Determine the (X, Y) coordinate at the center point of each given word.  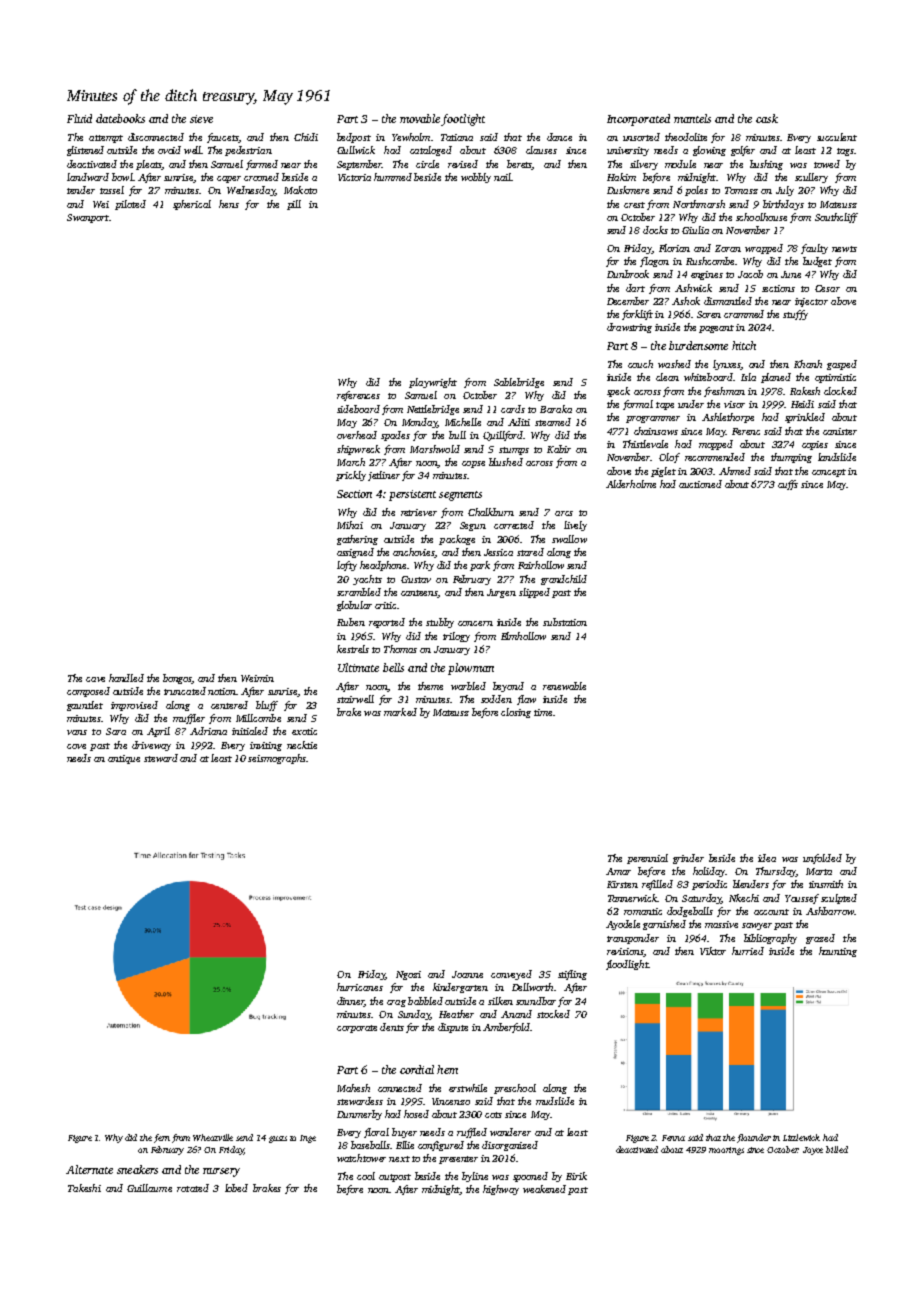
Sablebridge (519, 383)
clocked (840, 391)
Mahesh (353, 1088)
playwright (433, 383)
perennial (647, 859)
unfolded (822, 859)
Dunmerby (359, 1115)
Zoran (728, 248)
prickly (351, 476)
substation (565, 622)
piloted (130, 205)
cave (95, 679)
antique (124, 759)
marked (400, 712)
